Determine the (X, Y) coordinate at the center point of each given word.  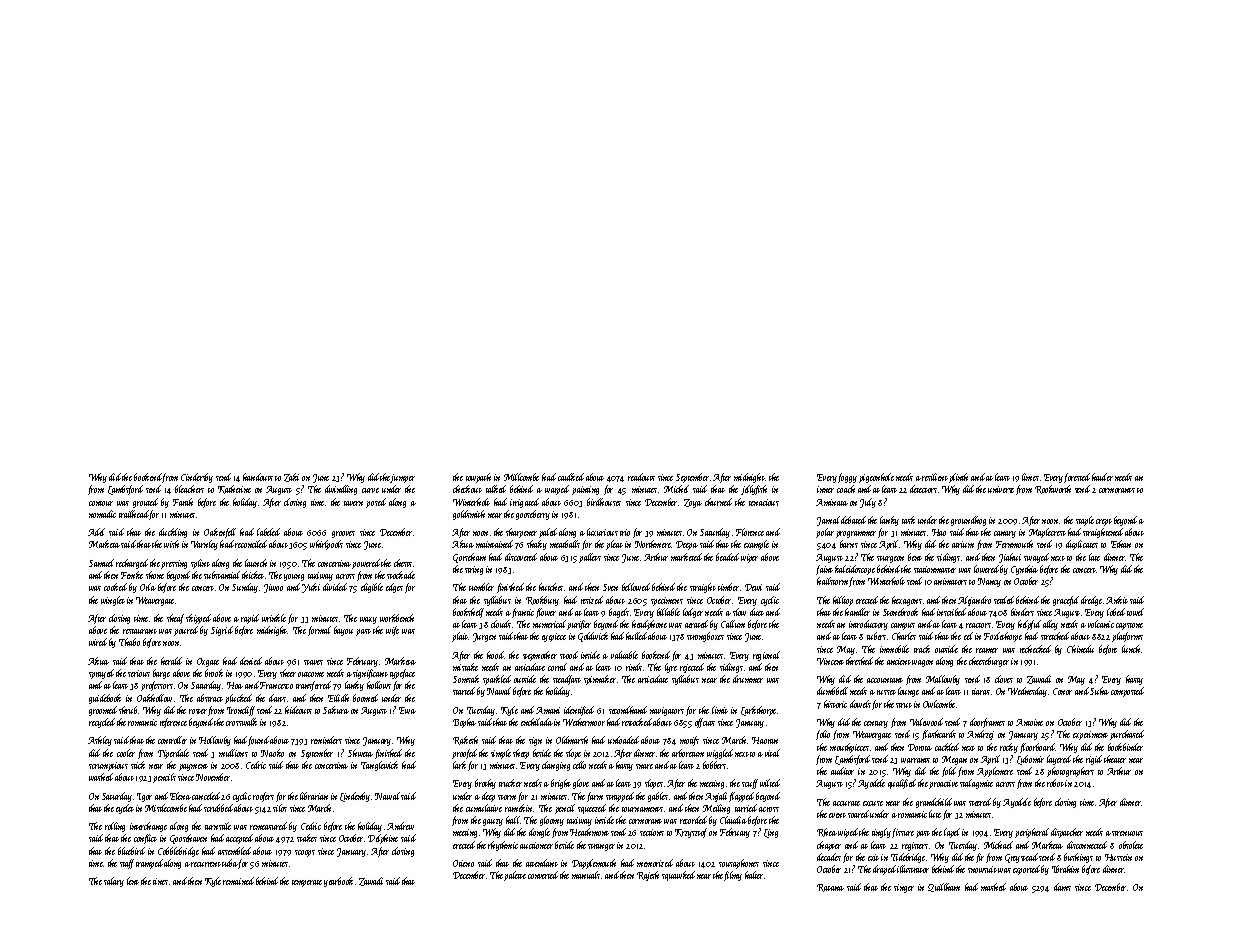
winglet (113, 601)
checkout (467, 489)
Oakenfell (220, 533)
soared (859, 814)
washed (101, 777)
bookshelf (468, 613)
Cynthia (1024, 570)
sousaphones (739, 864)
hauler (1102, 477)
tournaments (642, 809)
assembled (234, 851)
